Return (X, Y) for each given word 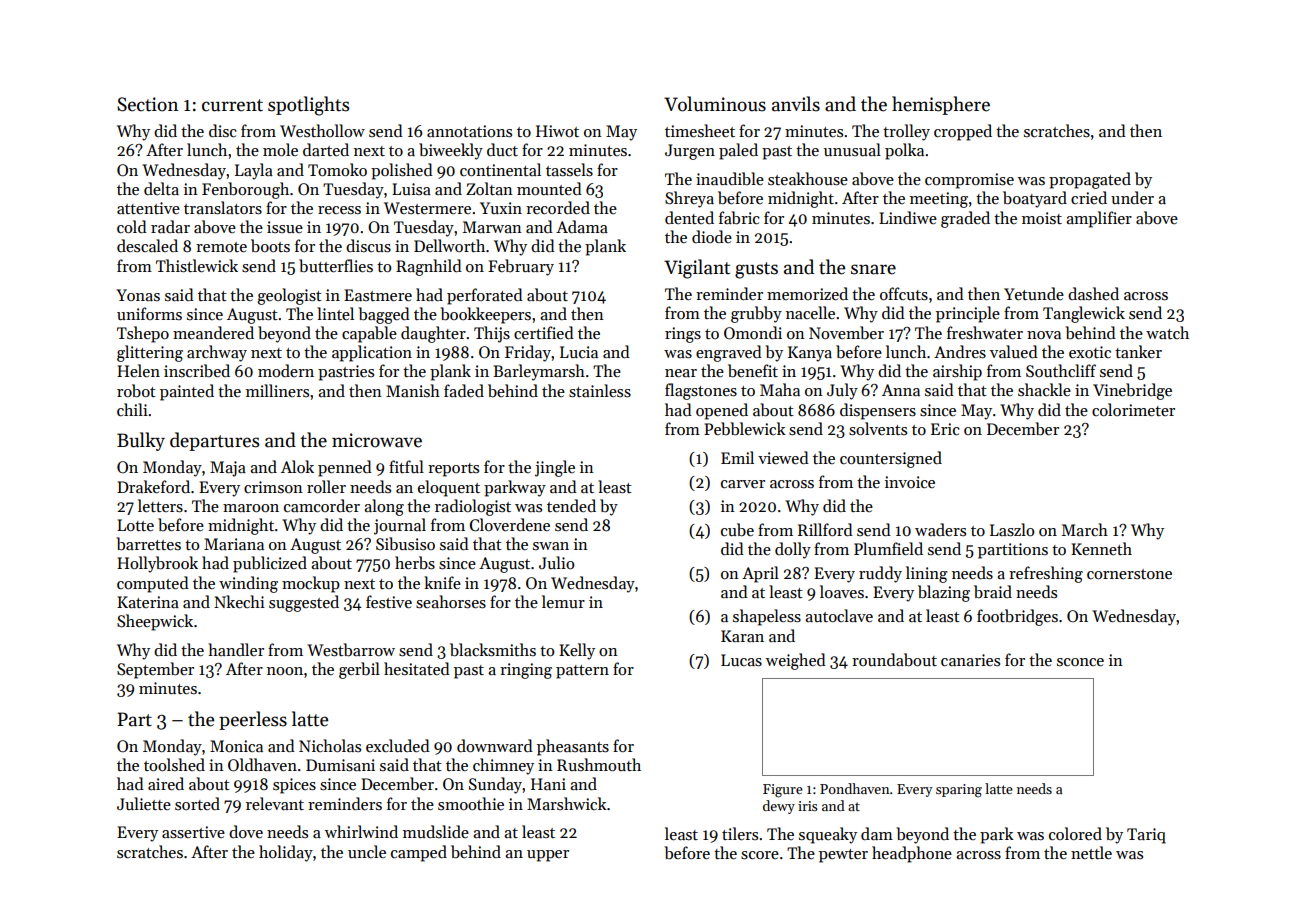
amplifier (1099, 219)
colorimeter (1133, 409)
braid (993, 591)
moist (1042, 218)
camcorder (322, 505)
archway (217, 353)
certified (544, 332)
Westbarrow (351, 650)
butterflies (336, 265)
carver (743, 484)
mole (280, 149)
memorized (807, 293)
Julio (556, 562)
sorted (197, 803)
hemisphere (941, 105)
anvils (796, 104)
